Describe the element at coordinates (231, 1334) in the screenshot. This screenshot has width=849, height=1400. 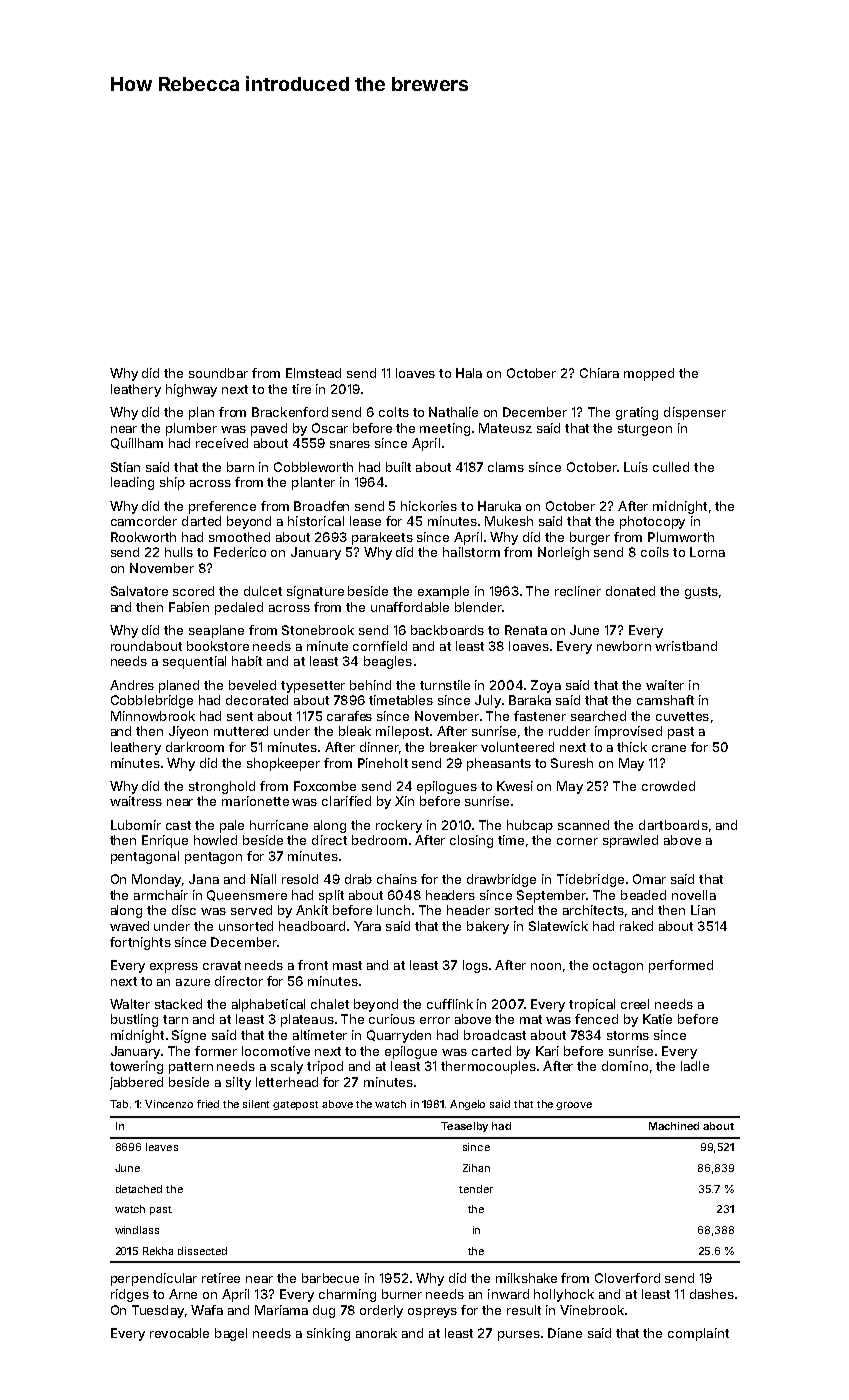
I see `bagel` at that location.
